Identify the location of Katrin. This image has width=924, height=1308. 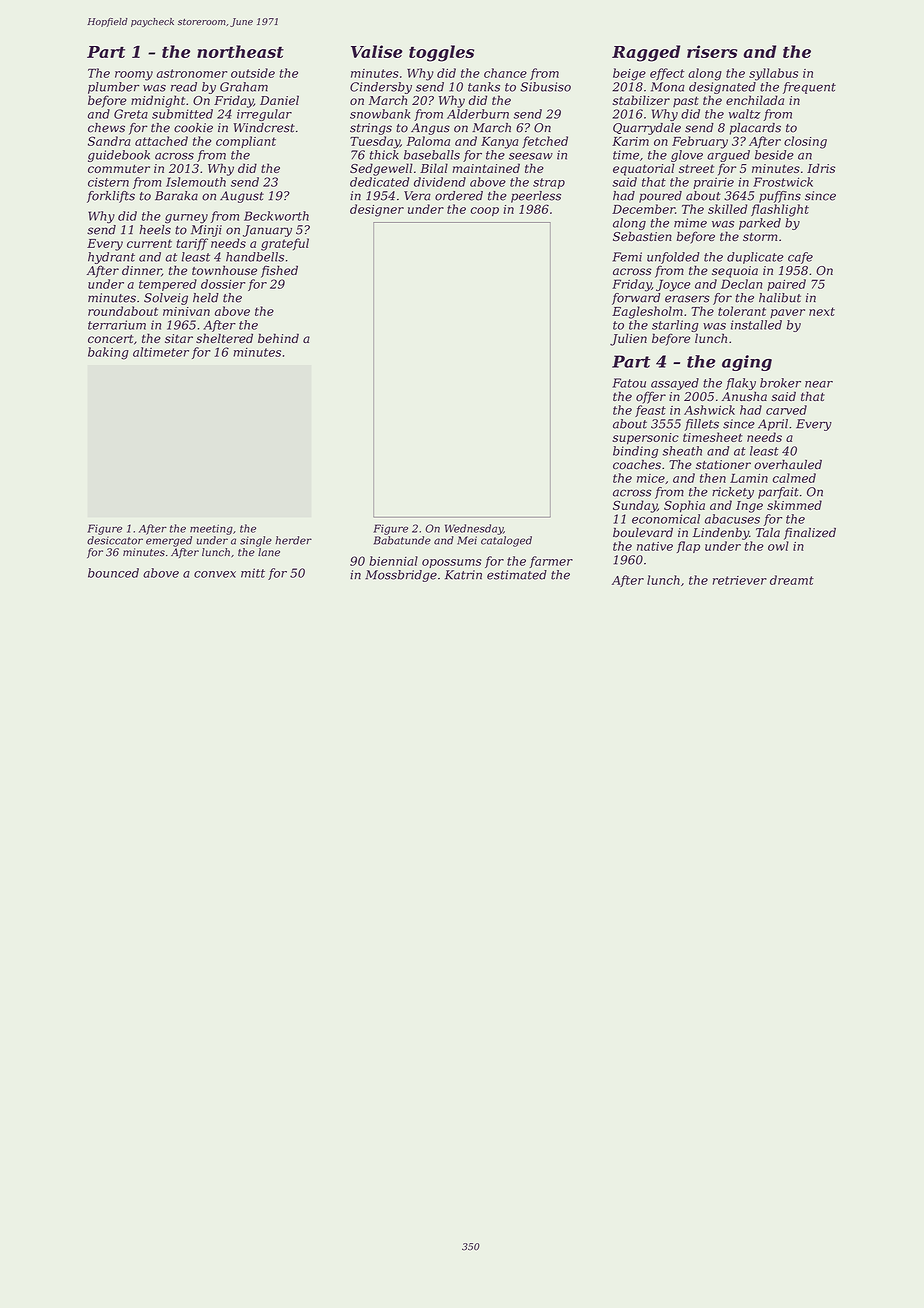
(463, 575).
